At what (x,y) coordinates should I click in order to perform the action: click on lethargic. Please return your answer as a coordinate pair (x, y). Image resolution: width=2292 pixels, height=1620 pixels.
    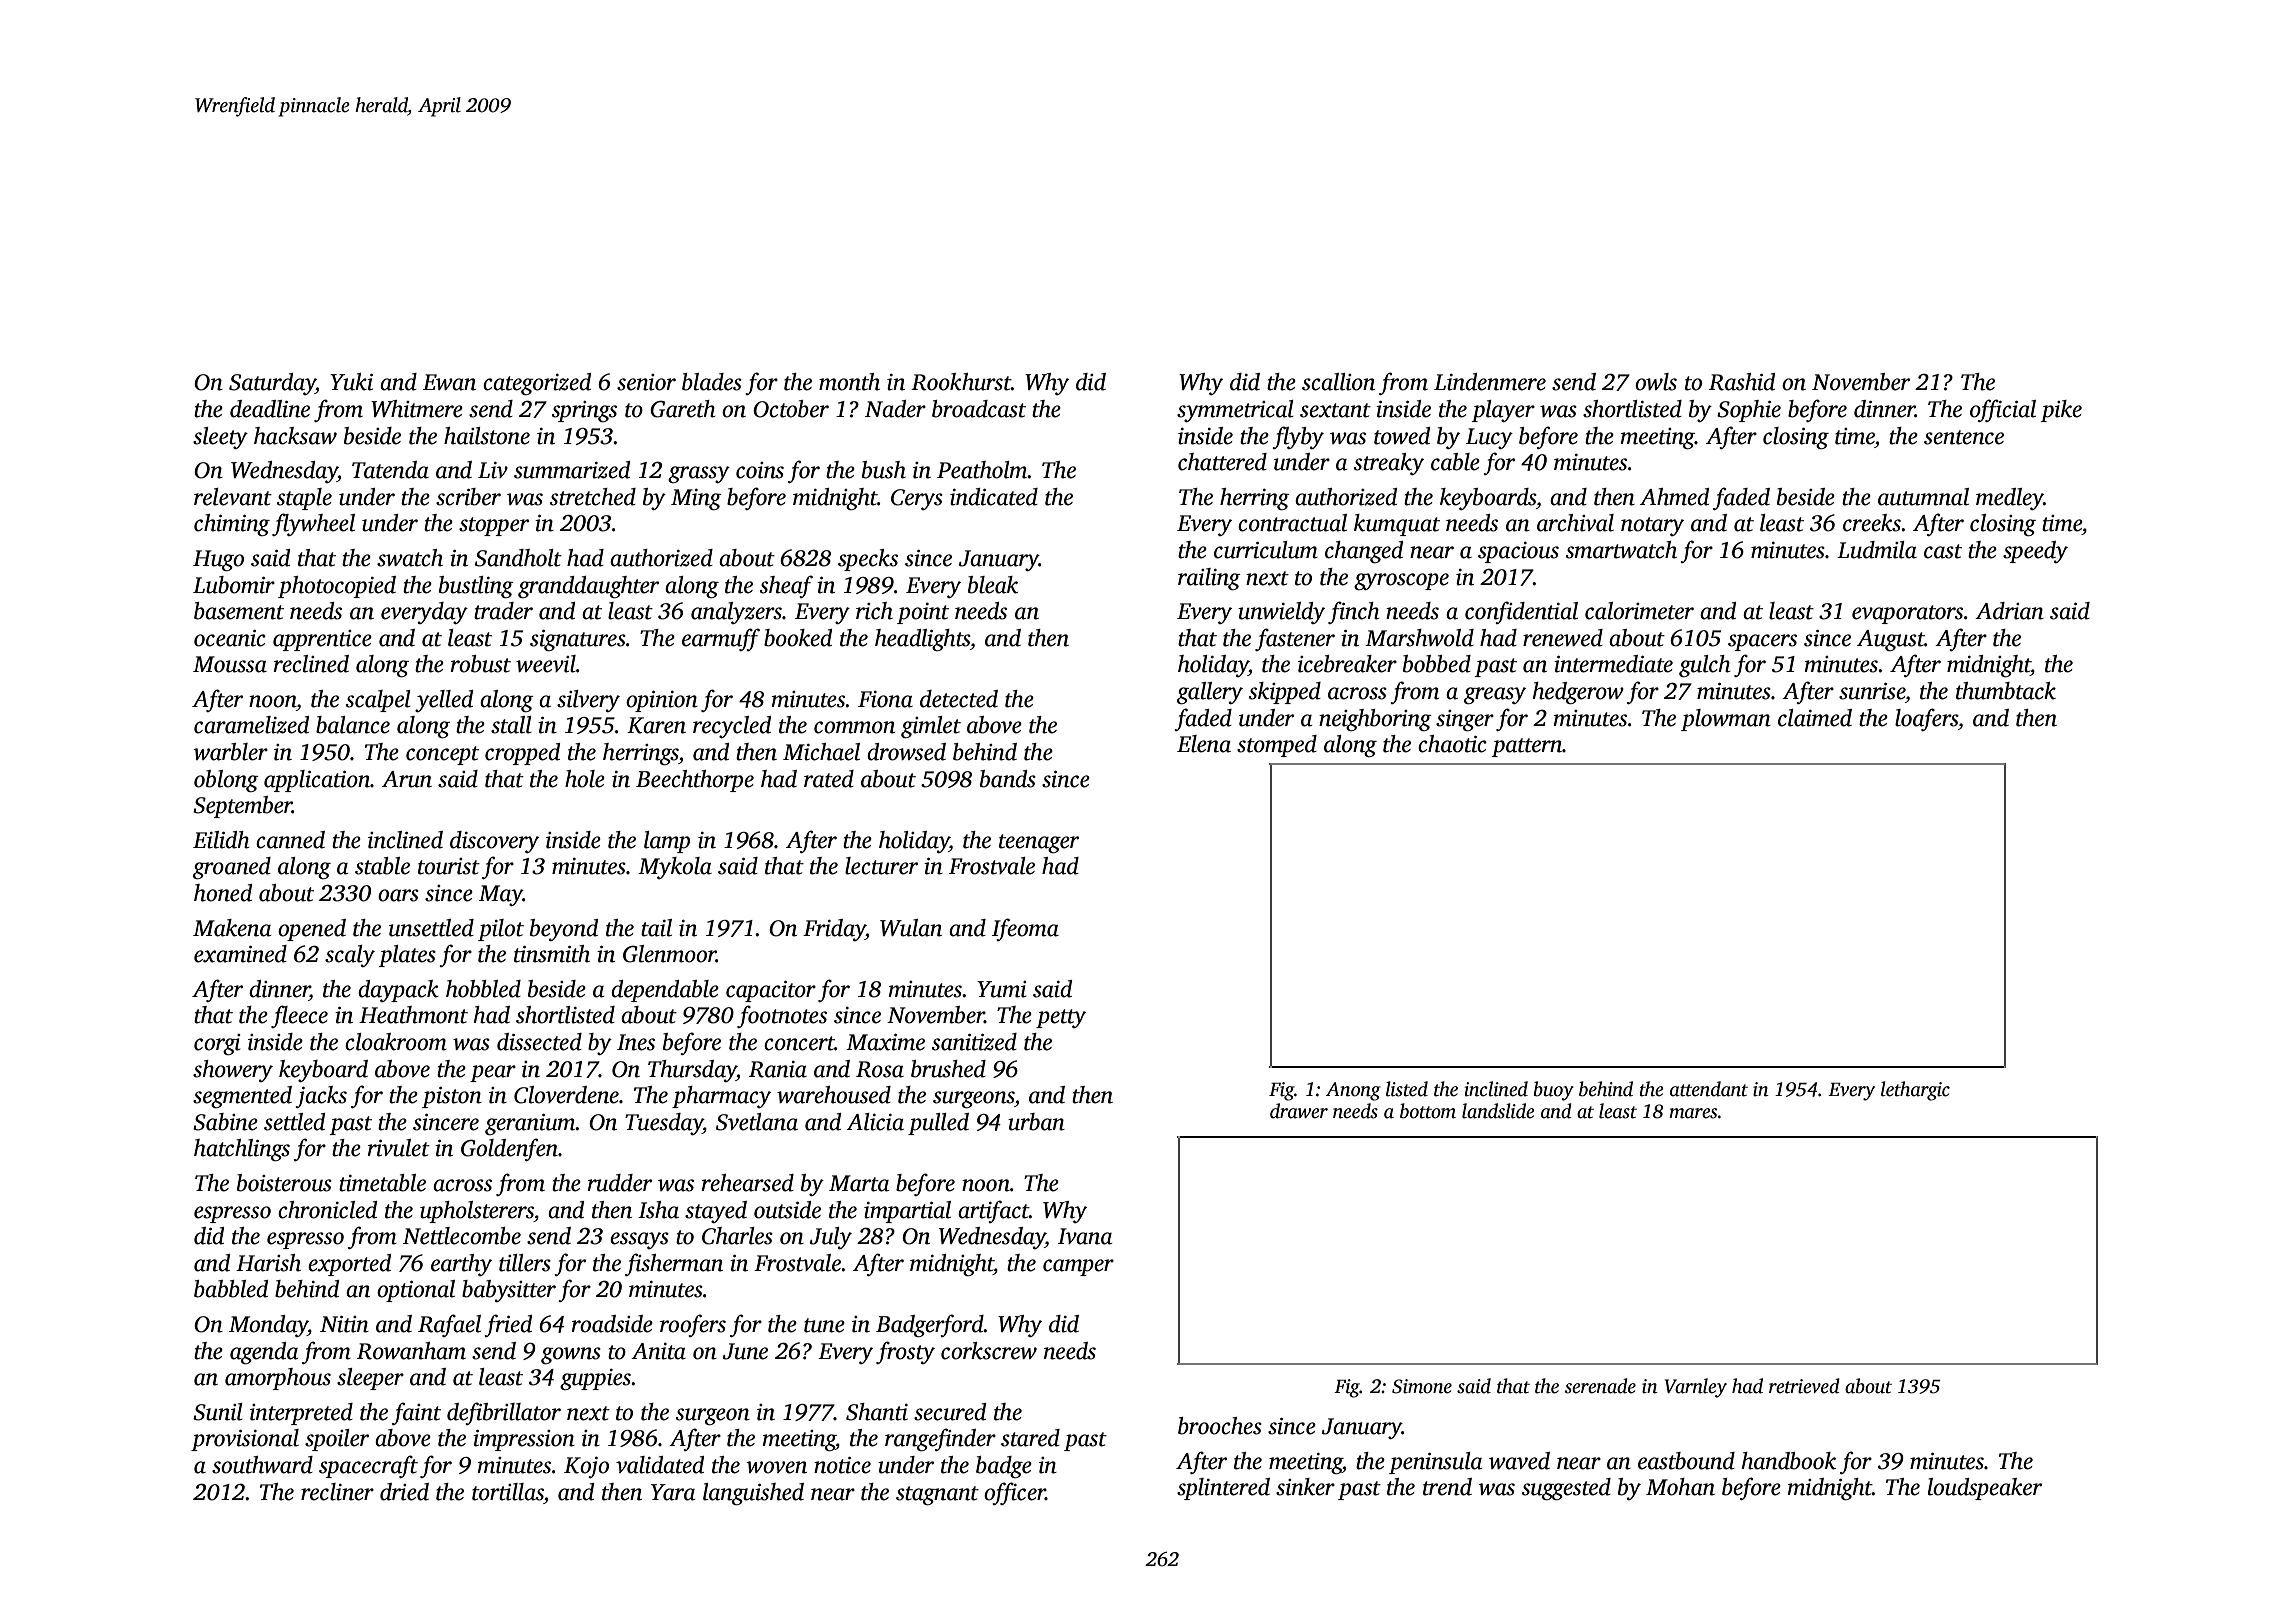
    Looking at the image, I should click on (1915, 1091).
